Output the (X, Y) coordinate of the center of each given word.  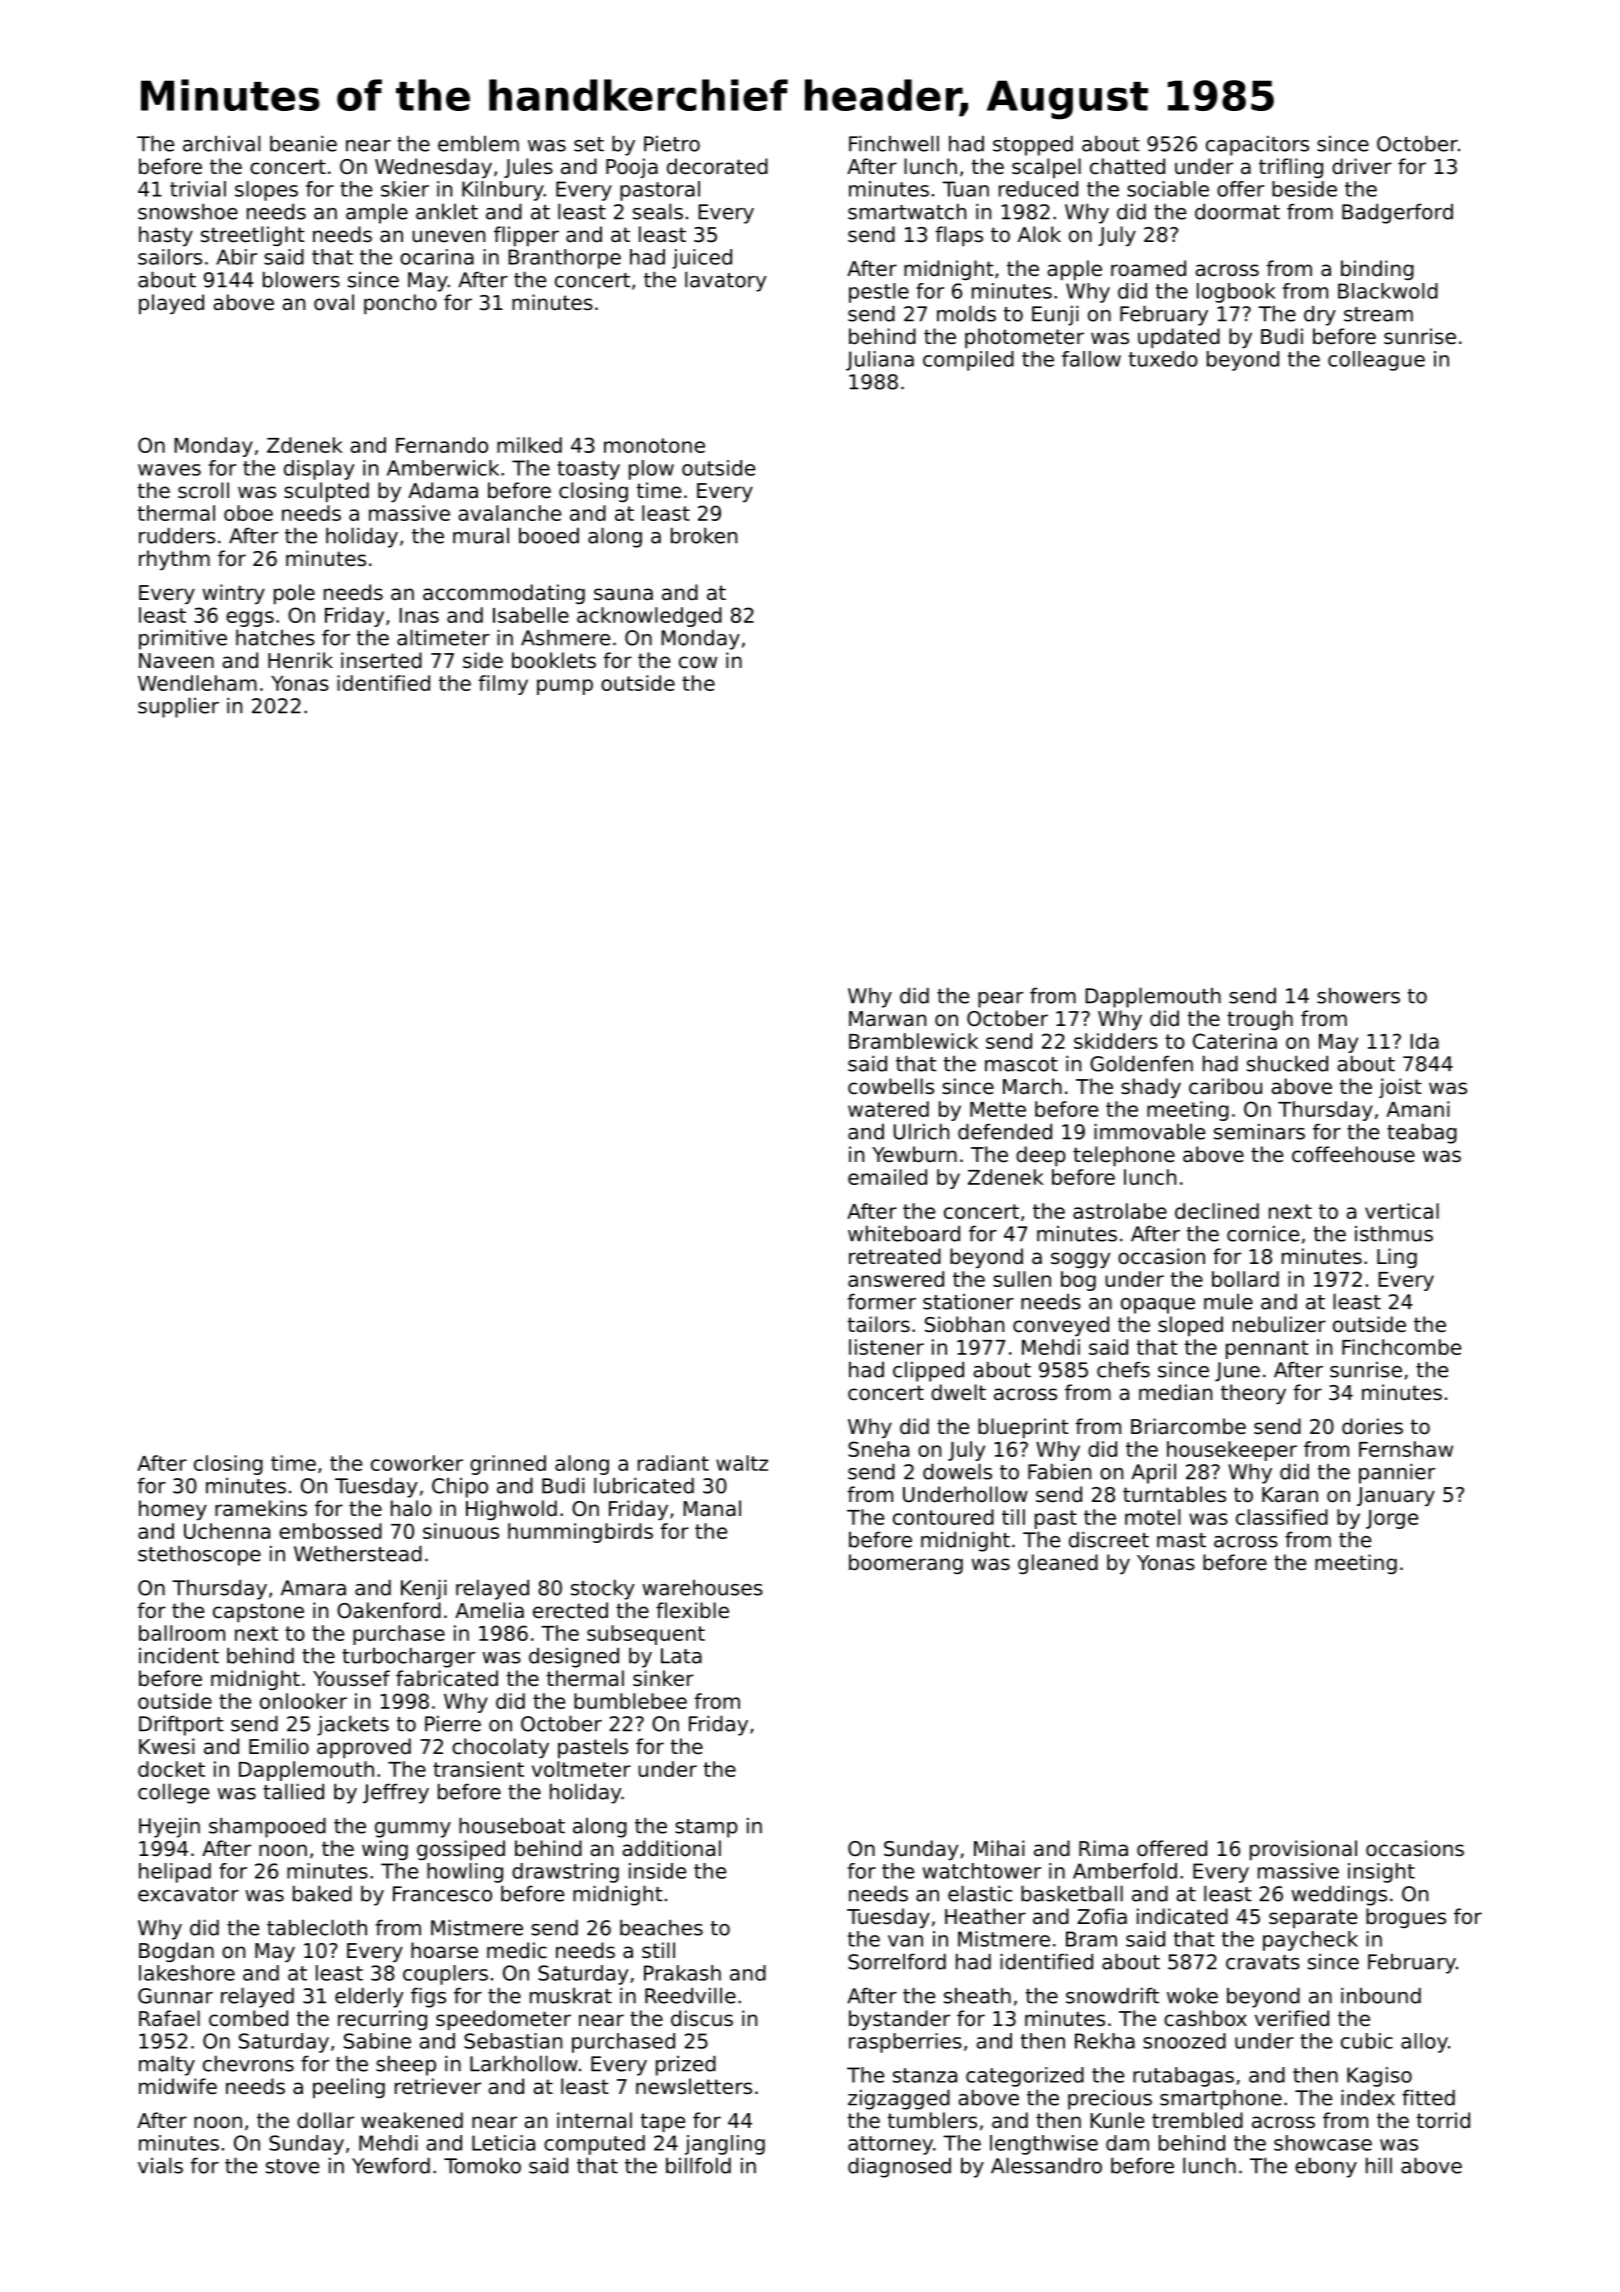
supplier (178, 707)
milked (529, 445)
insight (1381, 1873)
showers (1358, 995)
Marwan (887, 1019)
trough (1260, 1020)
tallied (293, 1791)
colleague (1376, 361)
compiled (968, 361)
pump (565, 687)
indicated (1182, 1916)
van (905, 1941)
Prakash (682, 1973)
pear (1000, 1000)
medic (517, 1950)
